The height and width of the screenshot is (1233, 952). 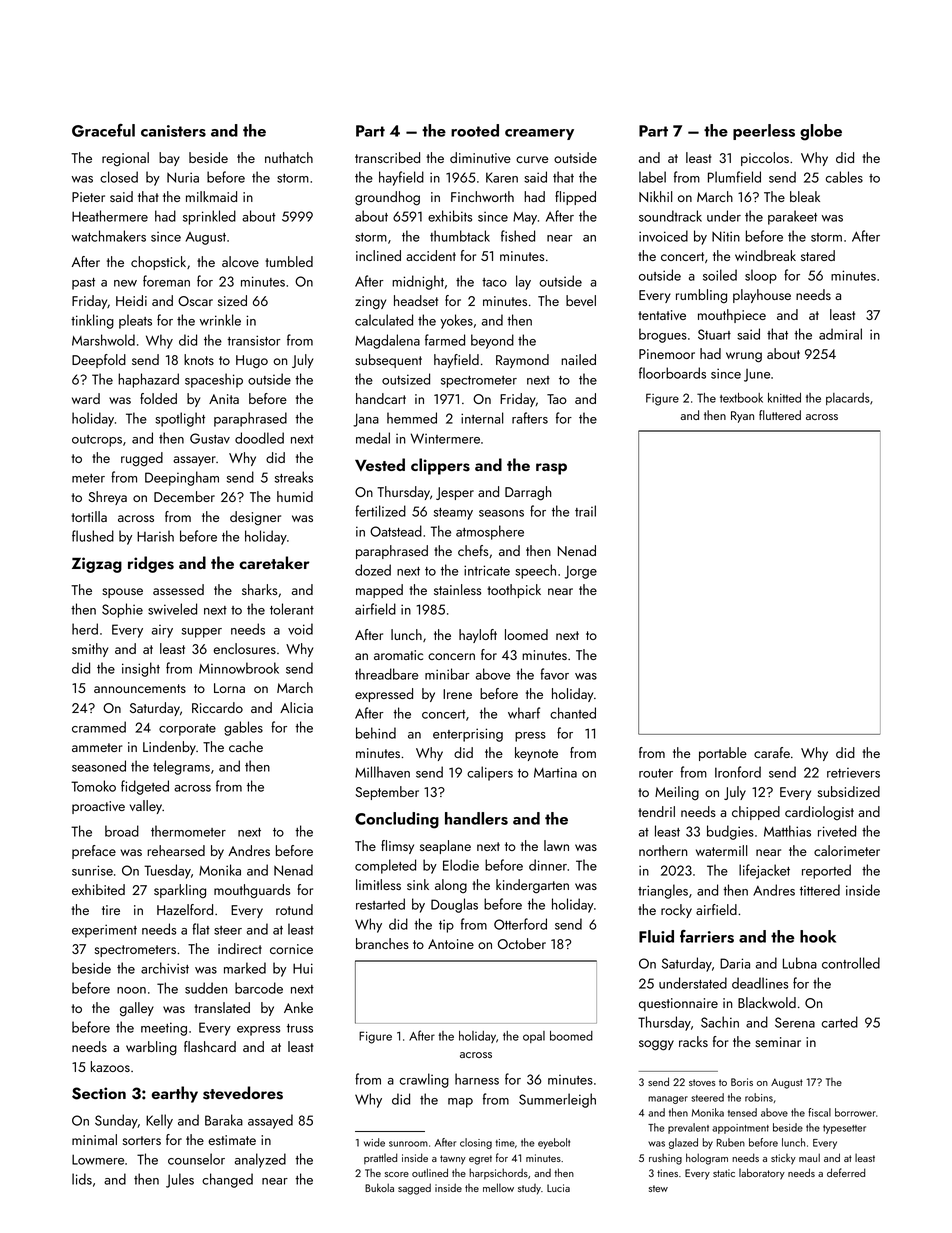 I want to click on branches, so click(x=382, y=943).
